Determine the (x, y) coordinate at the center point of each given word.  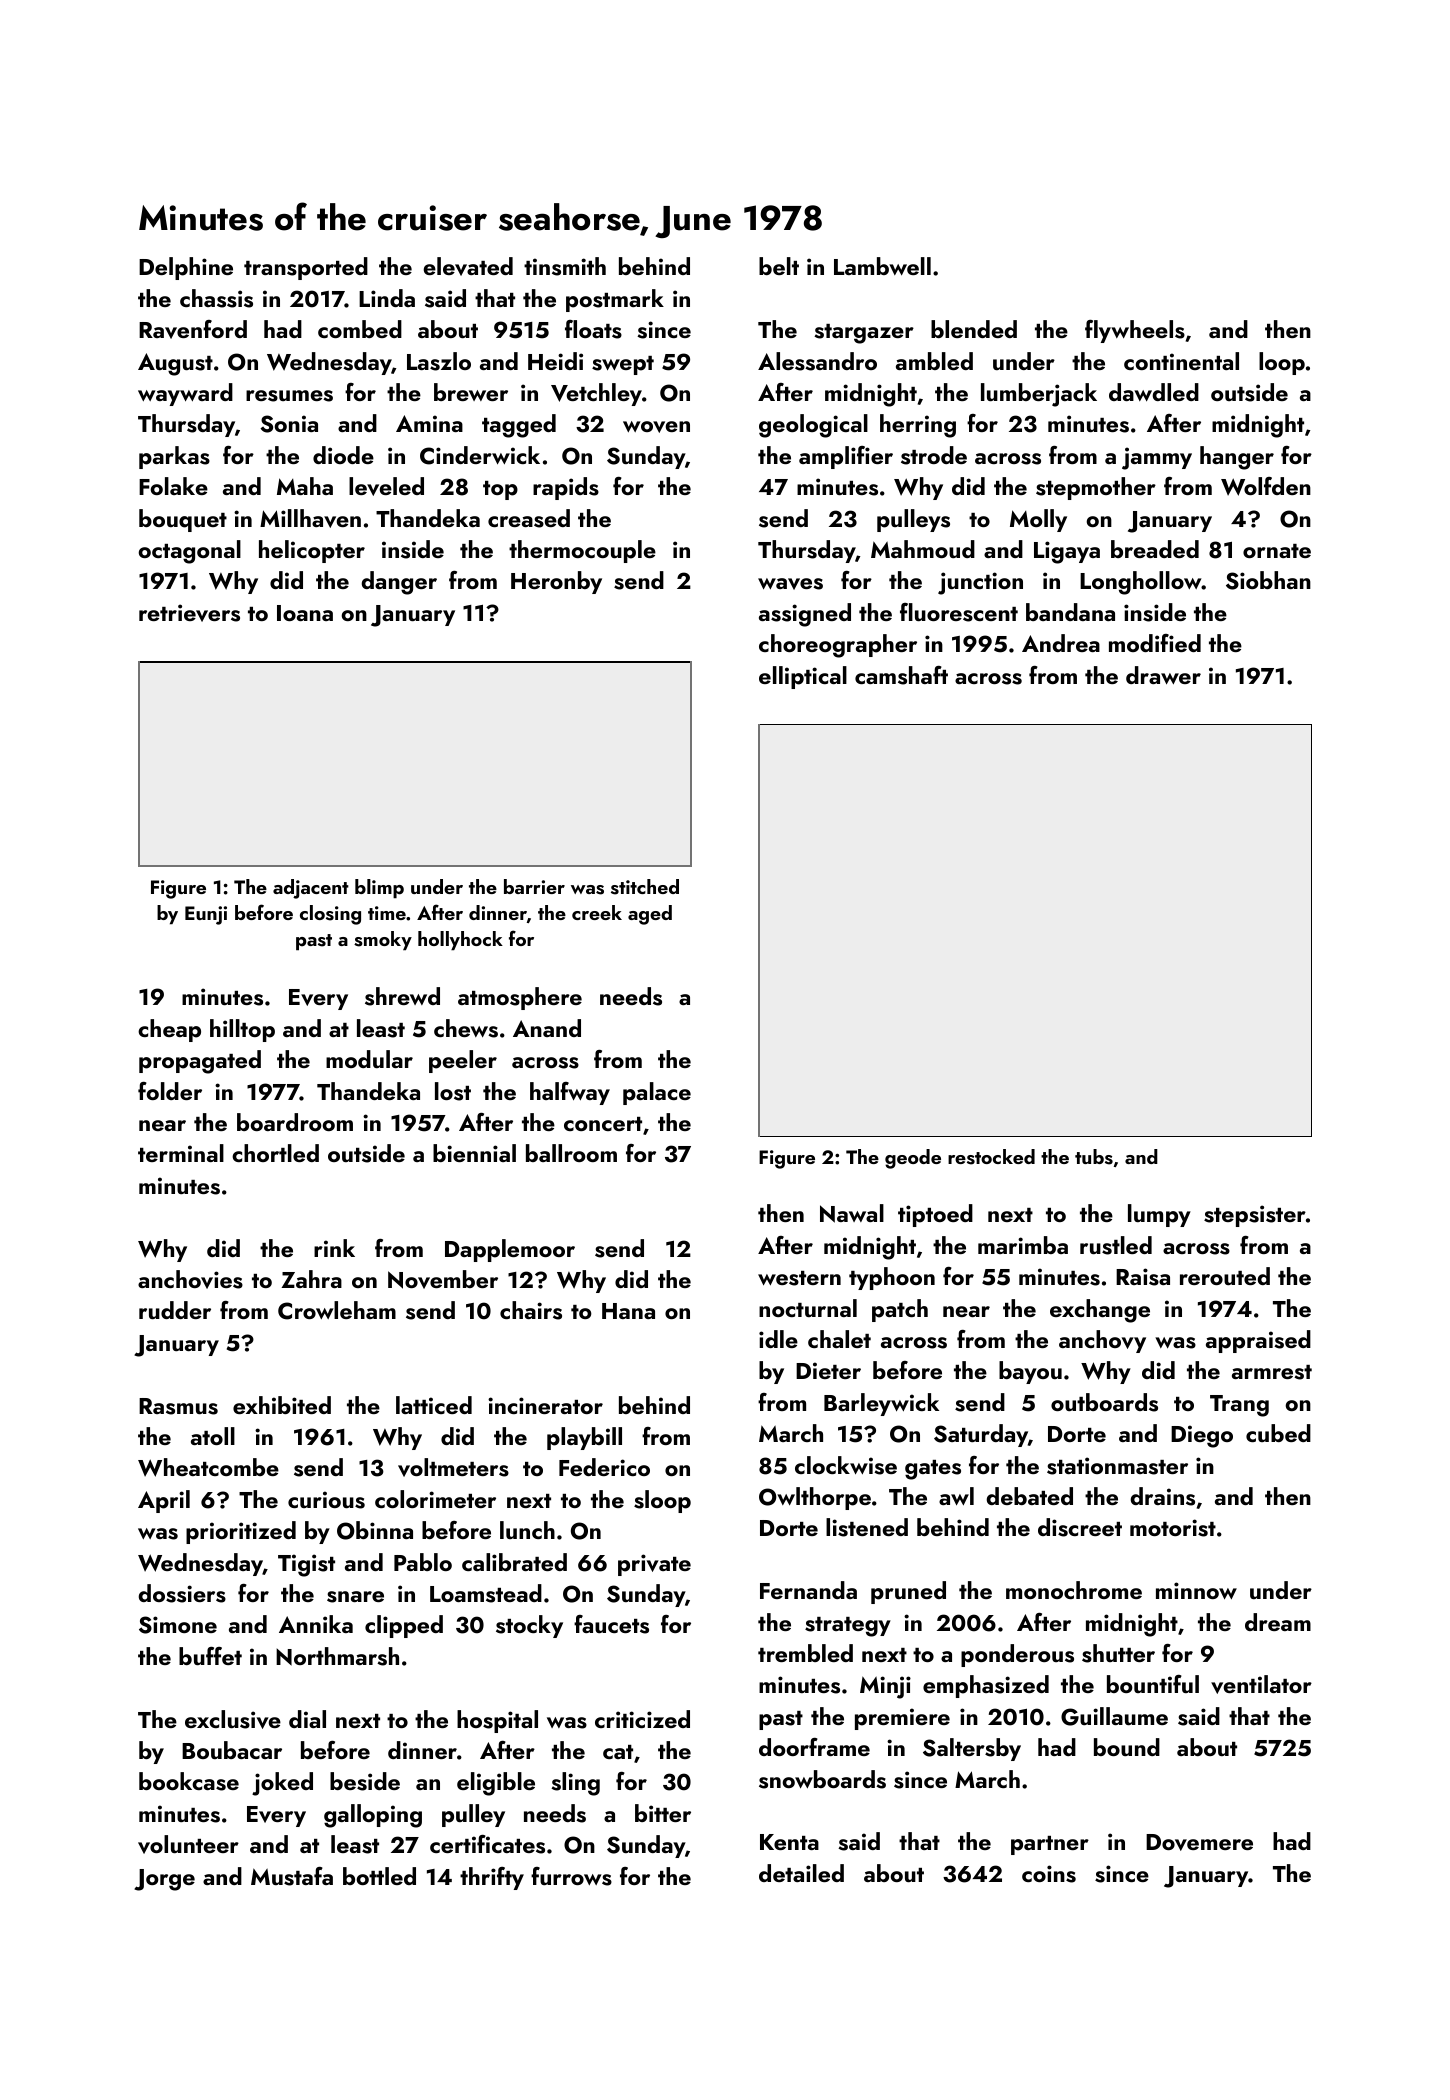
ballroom (571, 1153)
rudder (175, 1310)
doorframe (814, 1747)
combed (360, 329)
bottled (379, 1876)
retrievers (189, 613)
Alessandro (817, 361)
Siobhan (1268, 580)
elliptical (803, 677)
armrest (1272, 1372)
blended (974, 329)
